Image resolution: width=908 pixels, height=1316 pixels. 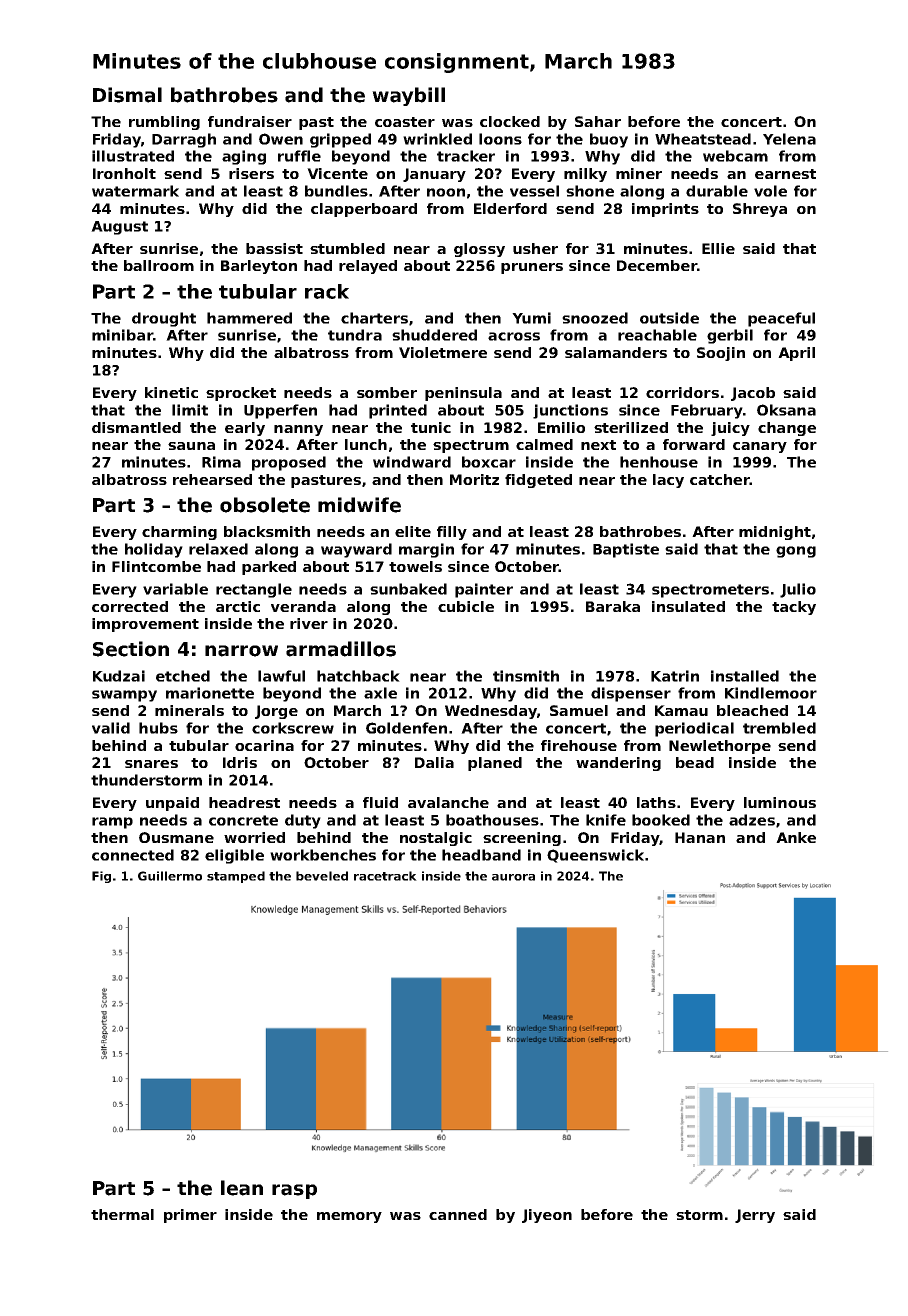 I want to click on waybill, so click(x=408, y=96).
